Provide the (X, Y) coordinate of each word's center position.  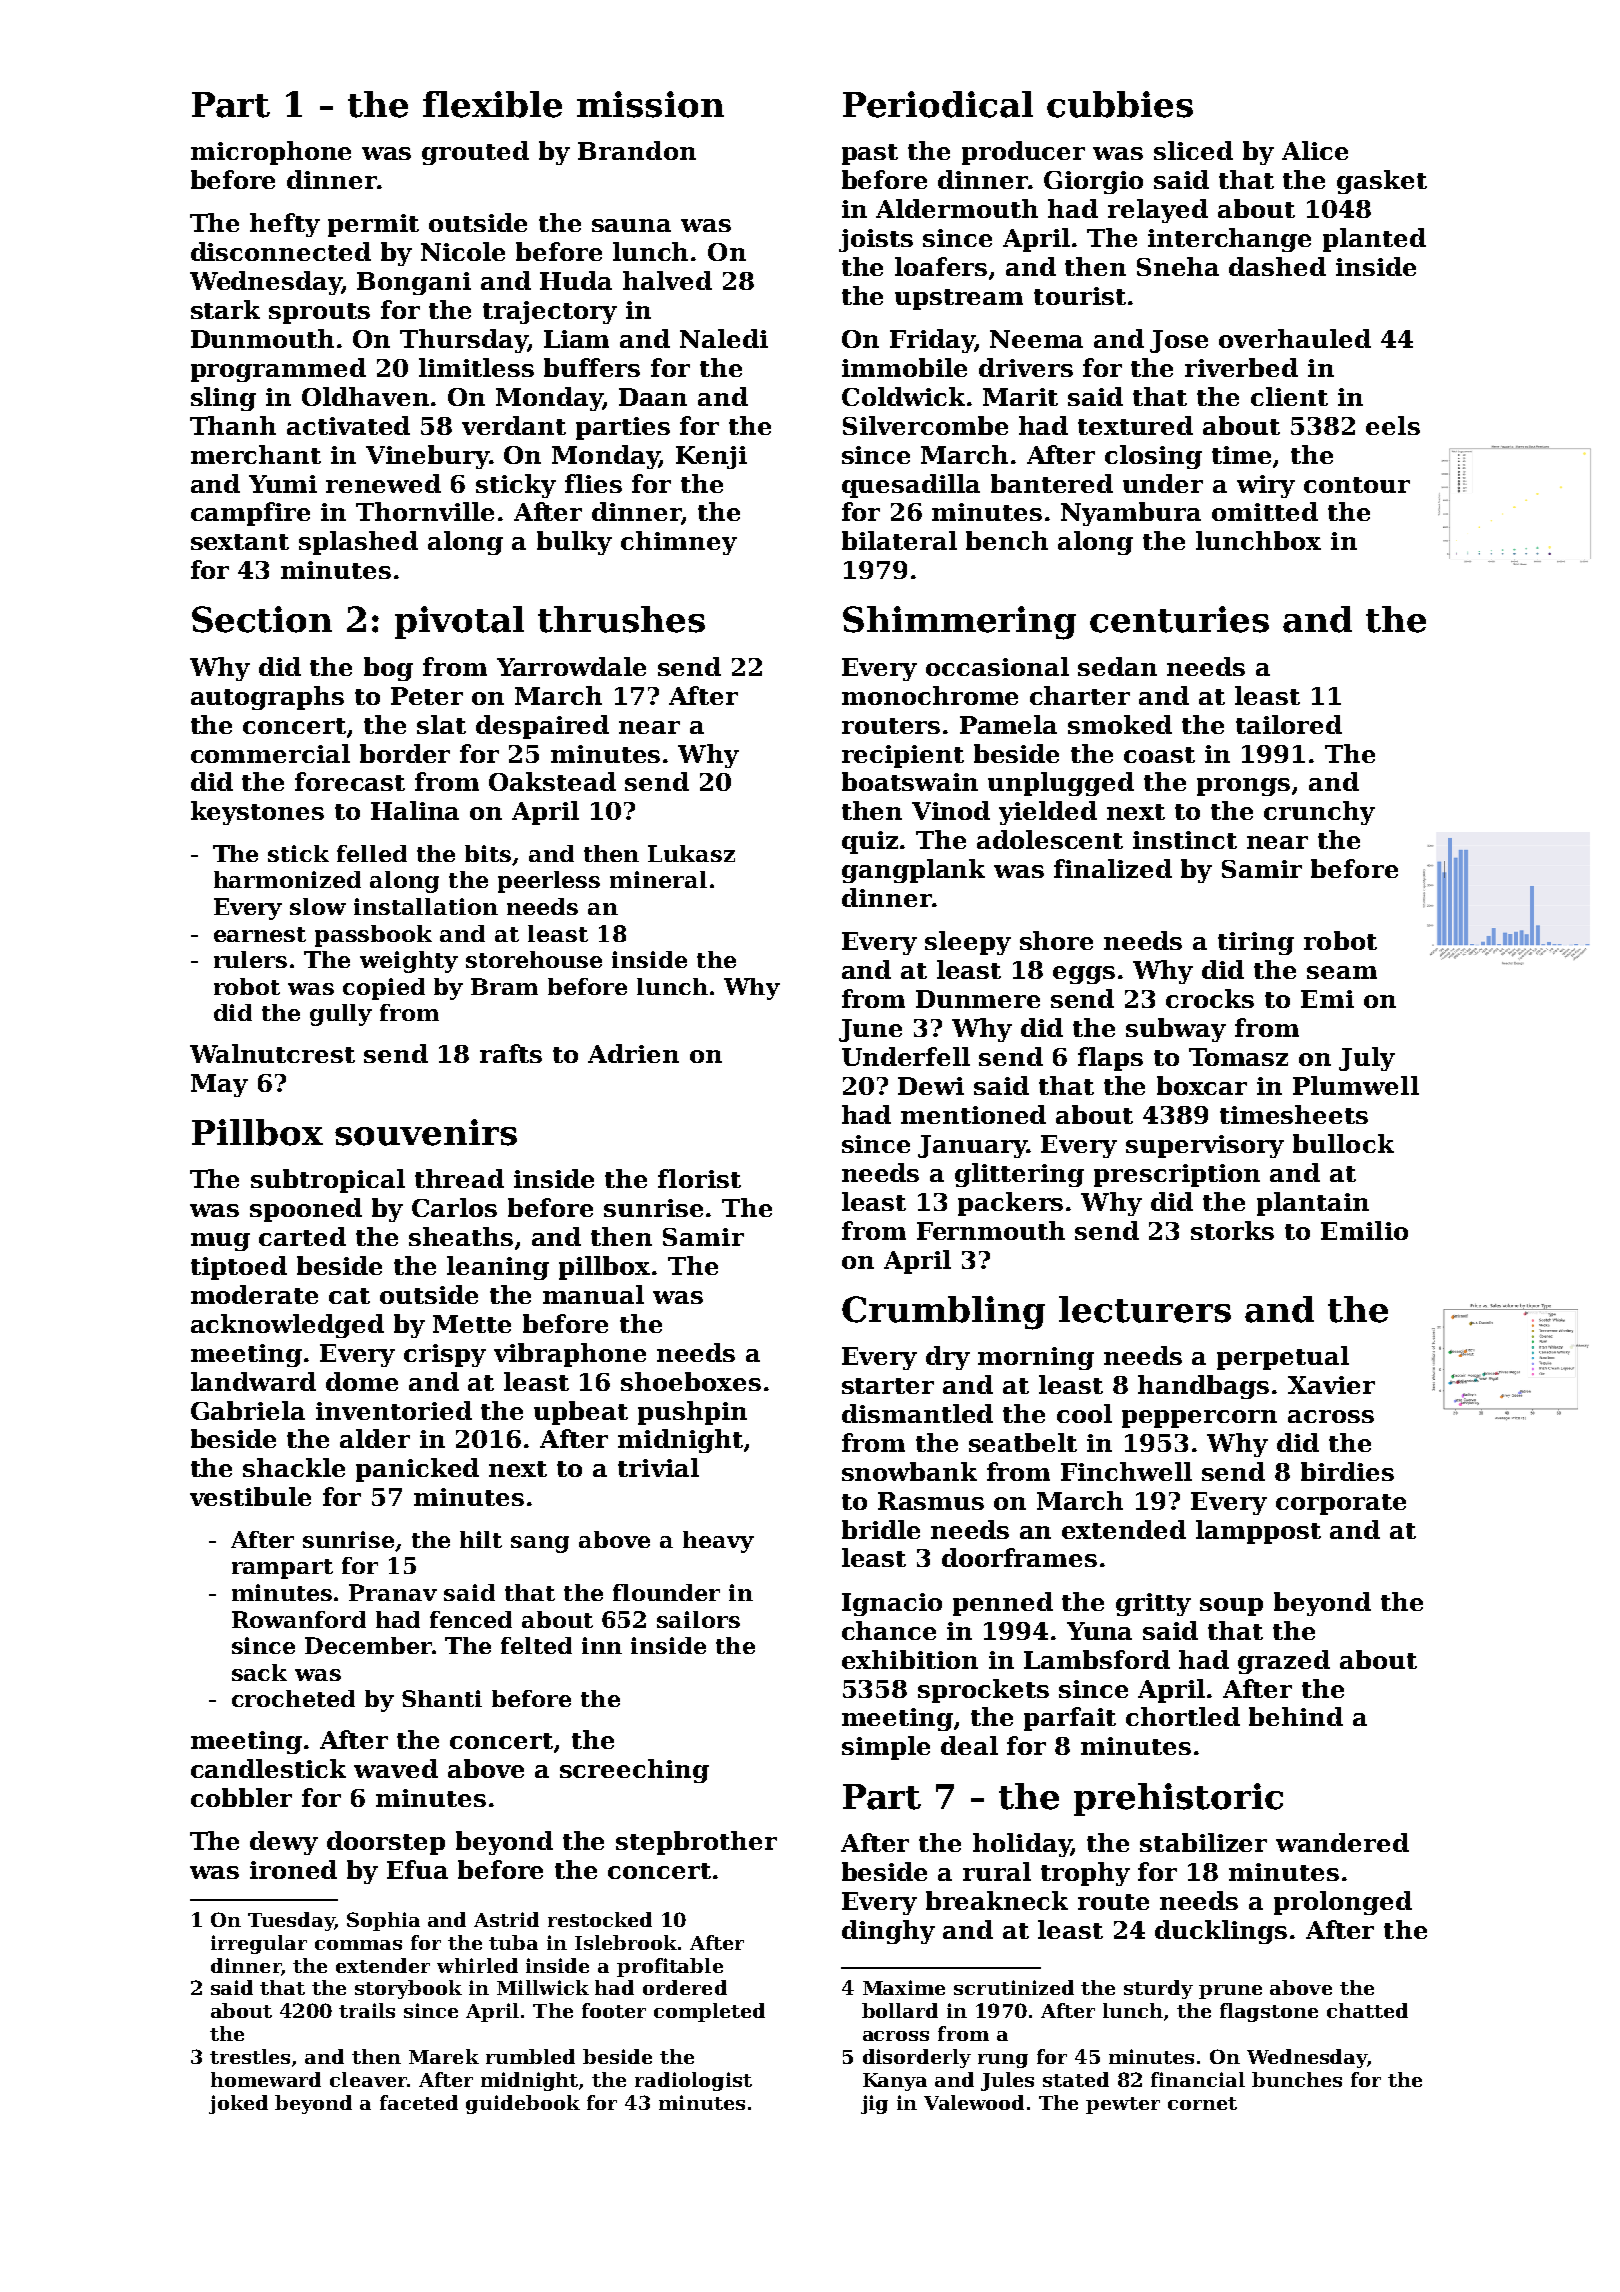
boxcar (1202, 1085)
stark (225, 309)
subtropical (328, 1181)
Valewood (974, 2102)
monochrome (930, 695)
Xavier (1331, 1385)
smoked (1120, 724)
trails (367, 2010)
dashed (1277, 266)
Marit (1020, 397)
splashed (358, 543)
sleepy (968, 943)
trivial (658, 1467)
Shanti (442, 1698)
